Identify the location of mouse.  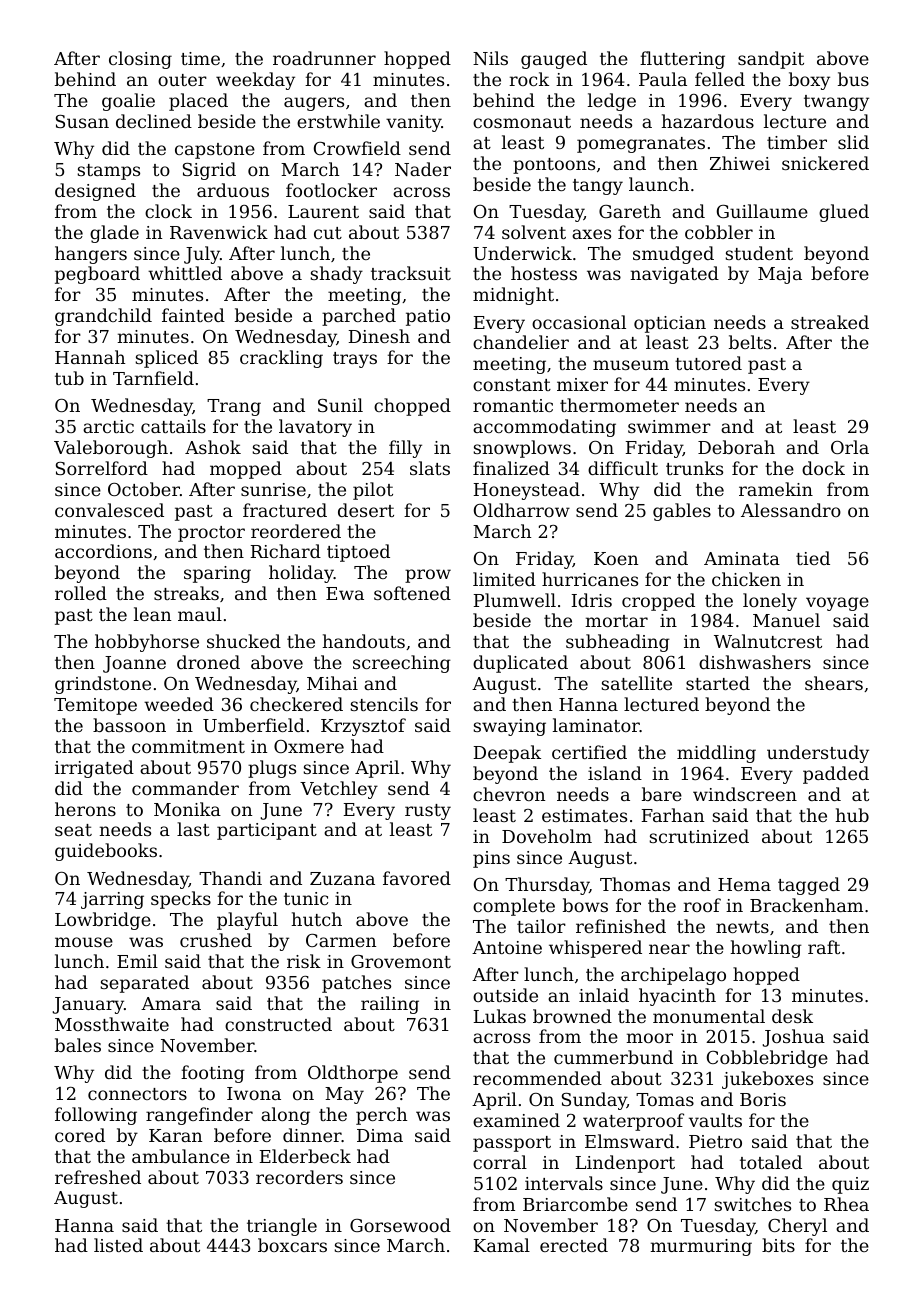
(84, 942).
